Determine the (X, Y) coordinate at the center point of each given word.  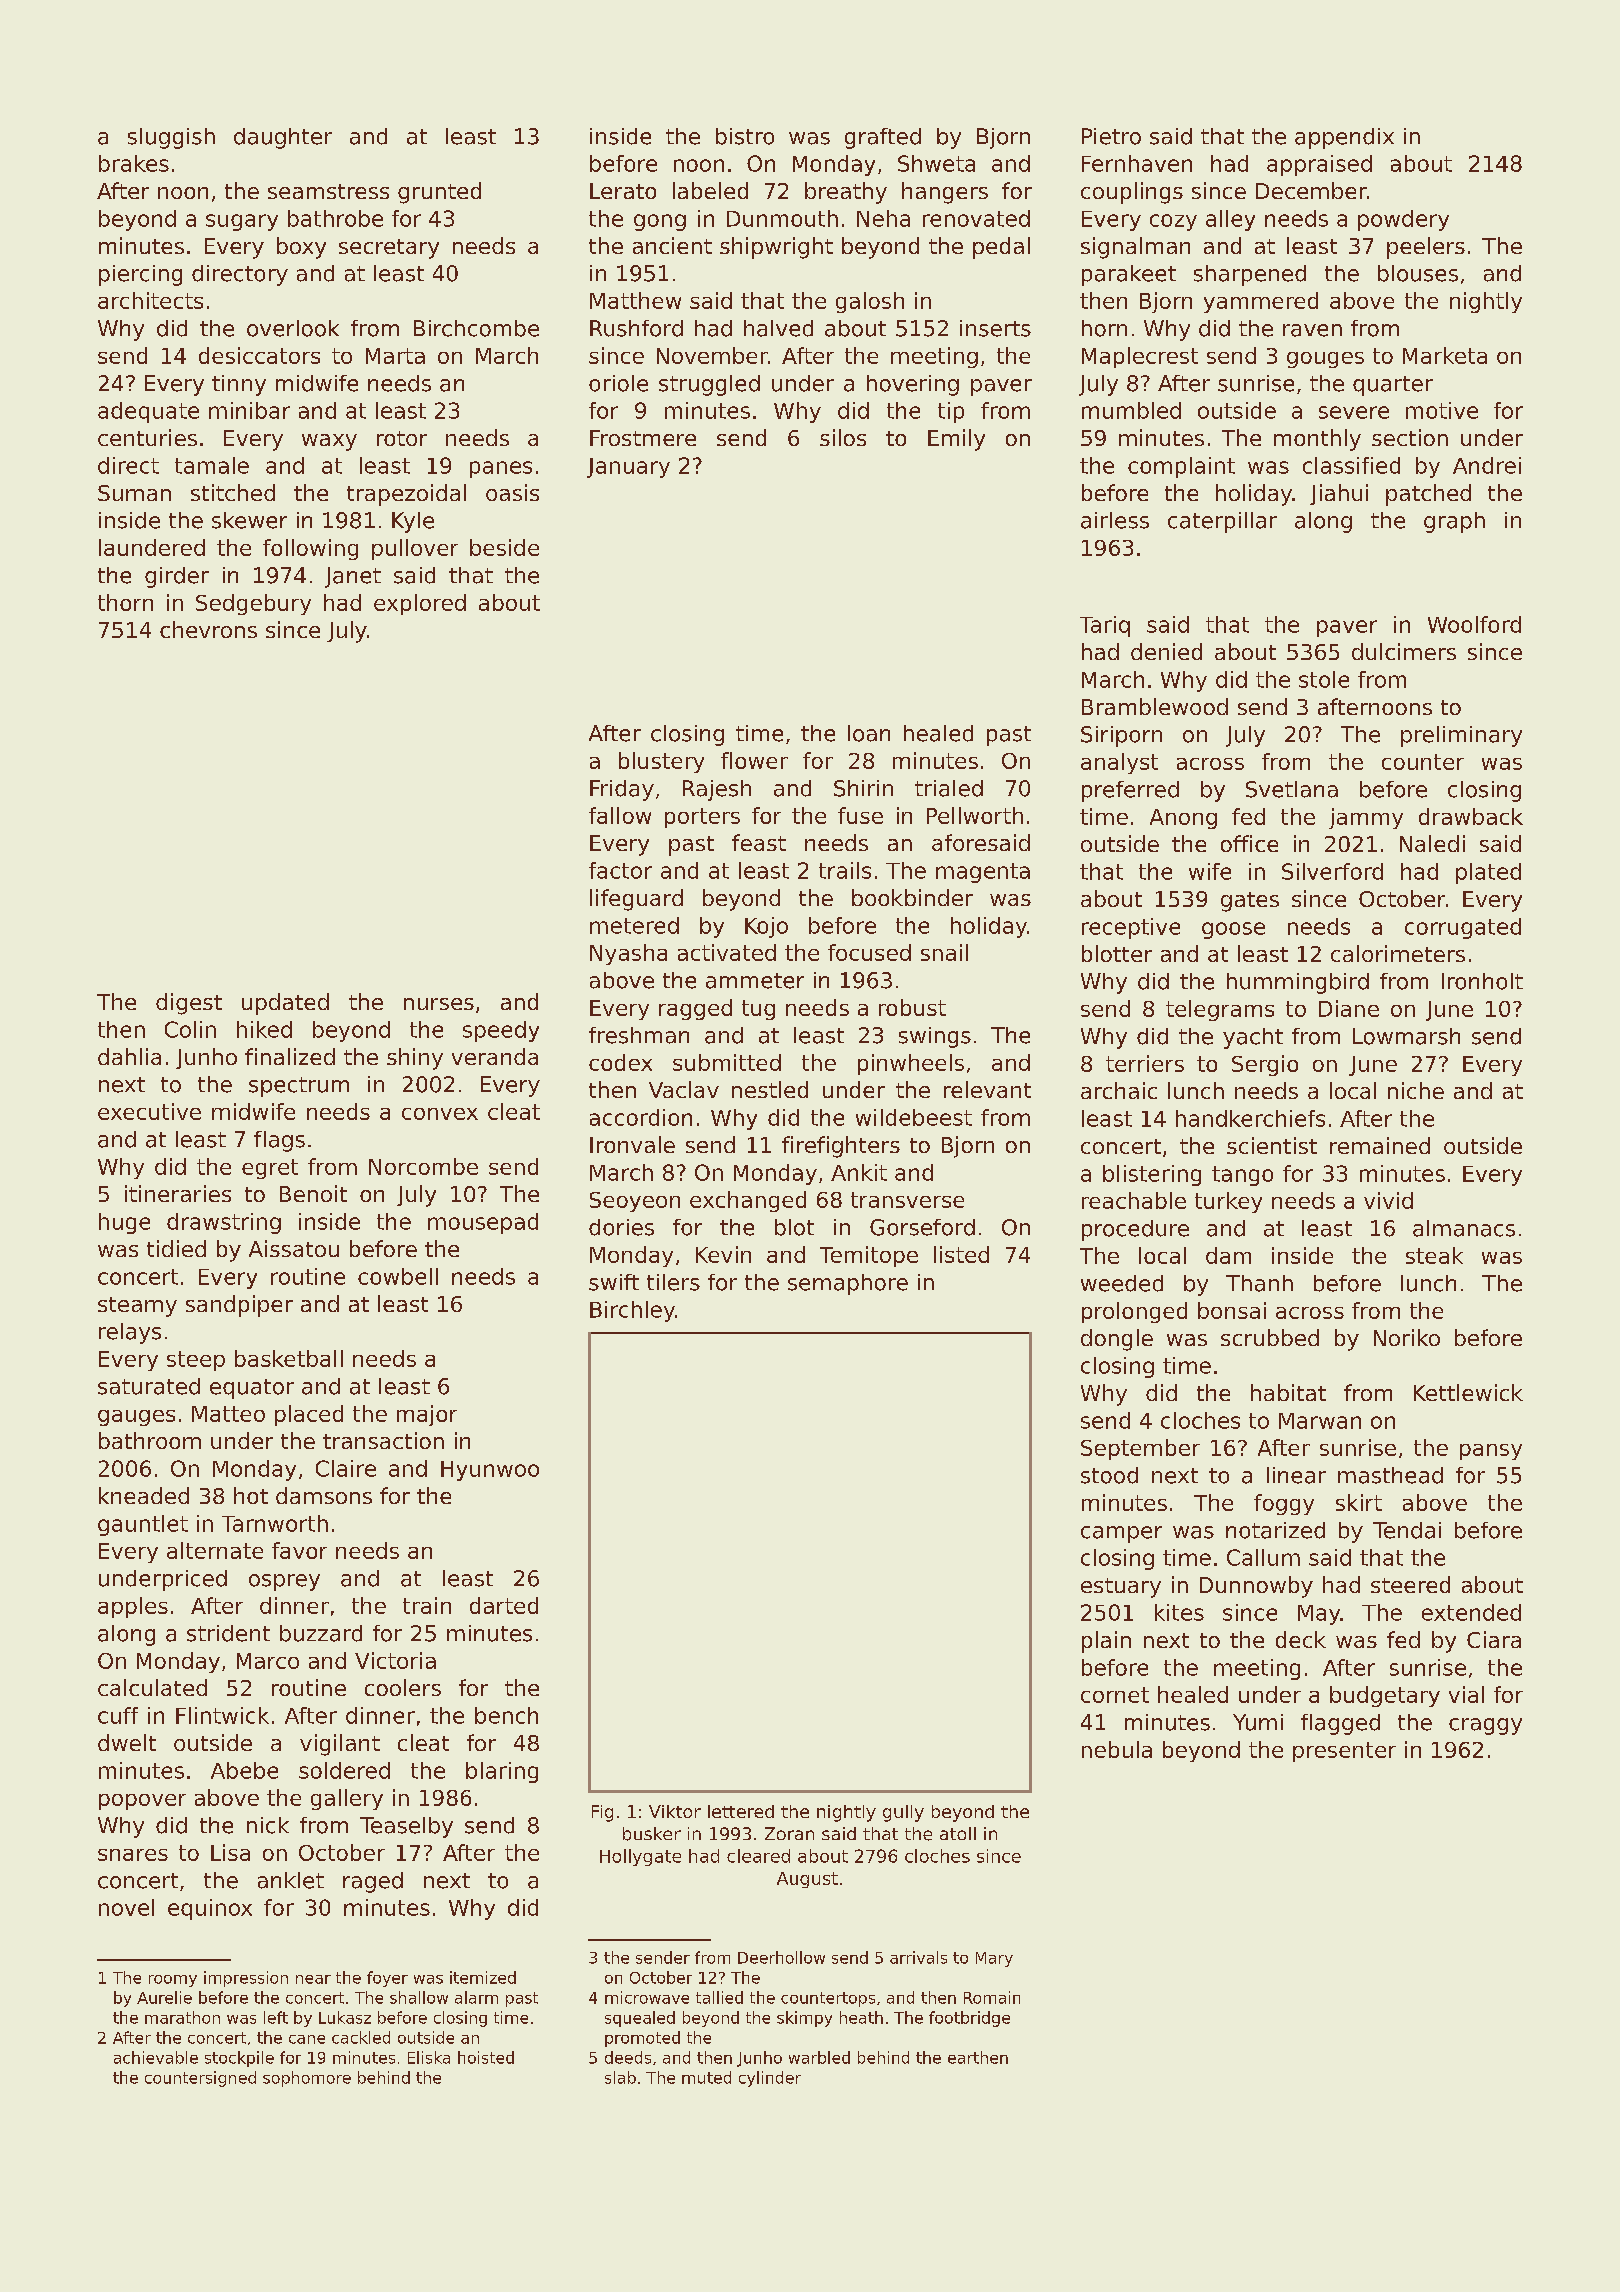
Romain (992, 1997)
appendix (1344, 138)
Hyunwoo (490, 1471)
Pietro (1111, 136)
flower (754, 760)
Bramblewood (1155, 706)
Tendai (1407, 1530)
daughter (283, 138)
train (427, 1605)
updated (285, 1004)
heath (861, 2017)
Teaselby (406, 1827)
